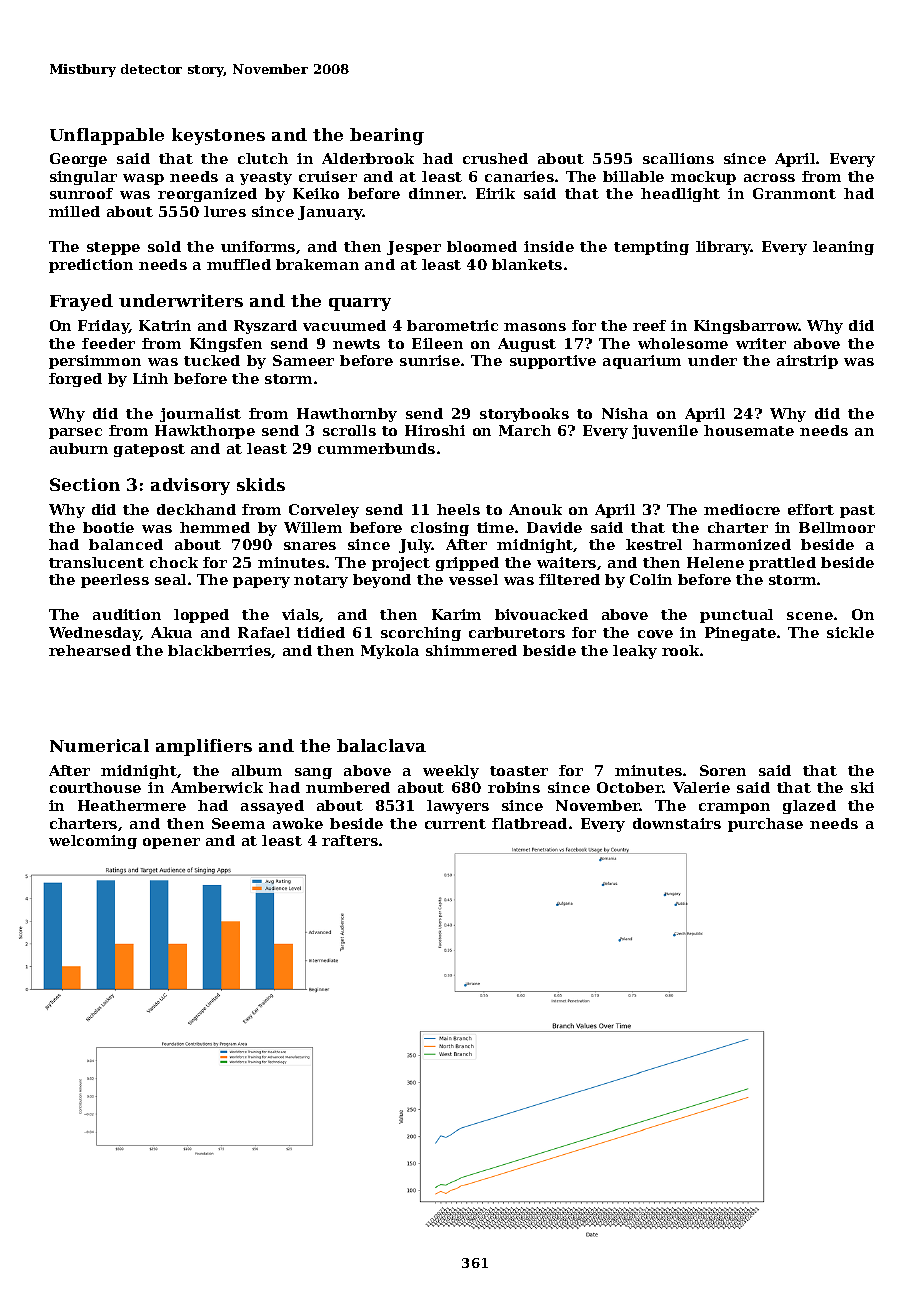 The image size is (924, 1308). What do you see at coordinates (127, 614) in the image?
I see `audition` at bounding box center [127, 614].
